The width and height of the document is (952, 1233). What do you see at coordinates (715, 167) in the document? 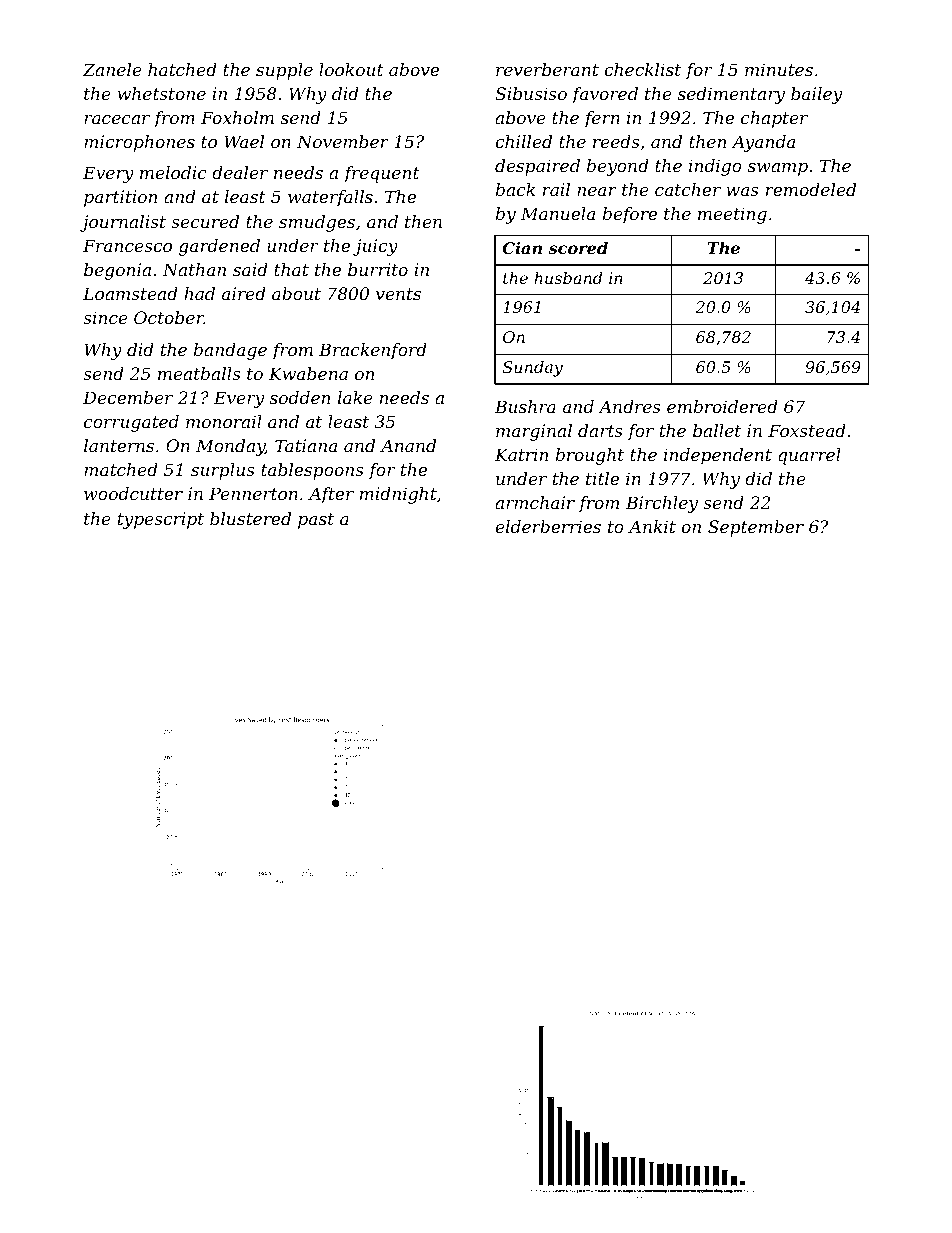
I see `indigo` at bounding box center [715, 167].
